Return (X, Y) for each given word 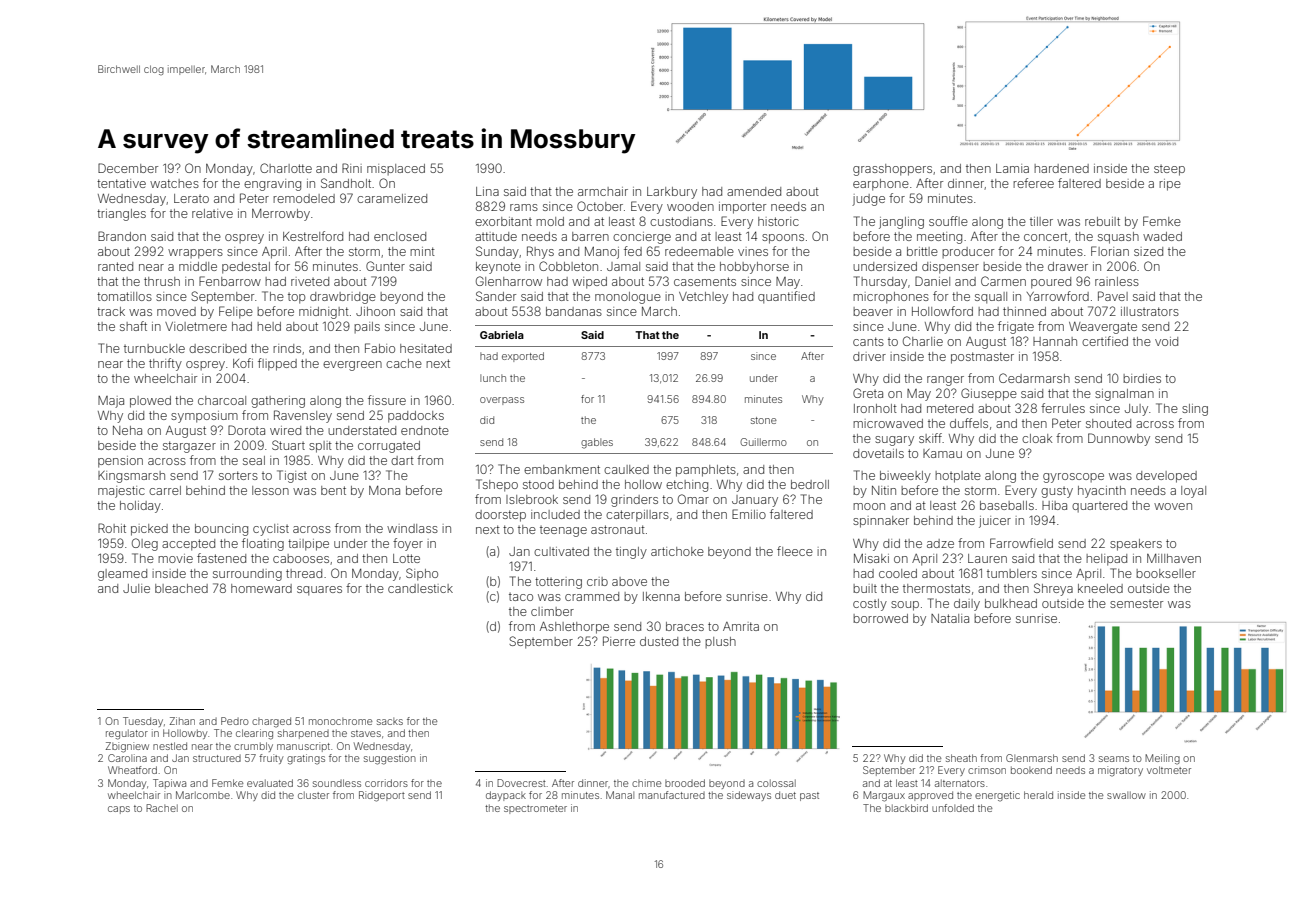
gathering (278, 402)
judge (868, 200)
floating (263, 544)
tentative (121, 183)
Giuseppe (989, 394)
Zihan (182, 721)
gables (597, 443)
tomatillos (124, 296)
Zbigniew (127, 747)
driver (869, 356)
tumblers (1012, 573)
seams (1114, 759)
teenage (563, 531)
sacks (390, 721)
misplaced (396, 169)
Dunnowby (1119, 439)
